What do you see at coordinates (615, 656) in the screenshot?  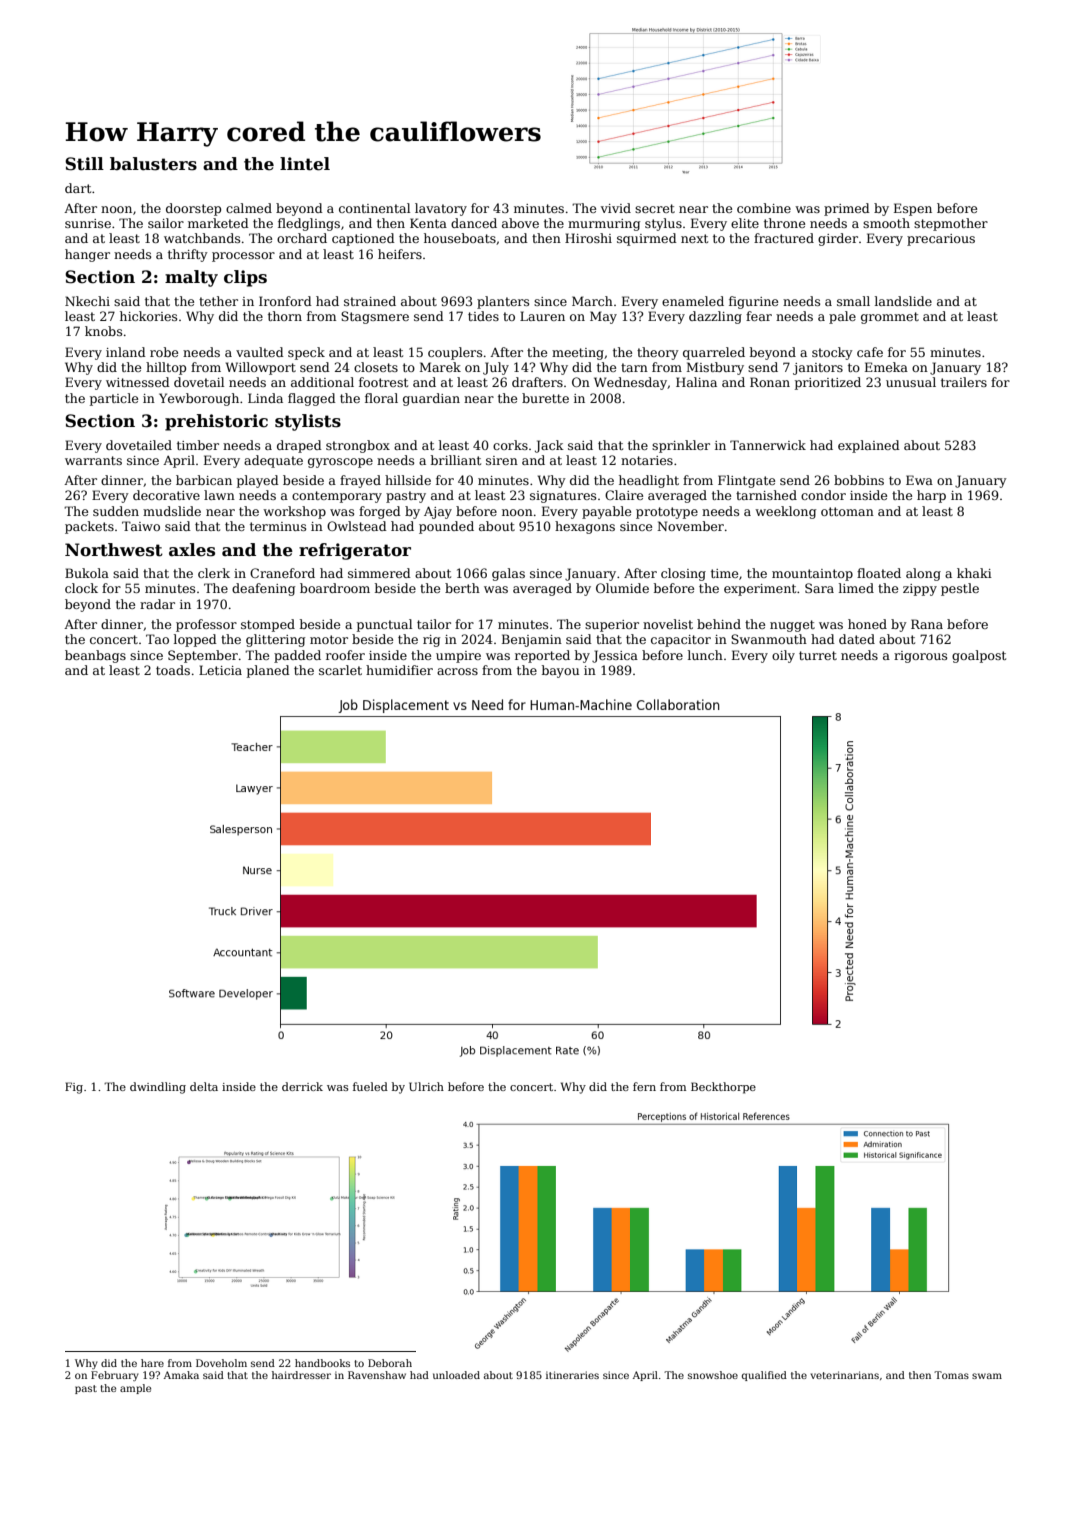 I see `Jessica` at bounding box center [615, 656].
